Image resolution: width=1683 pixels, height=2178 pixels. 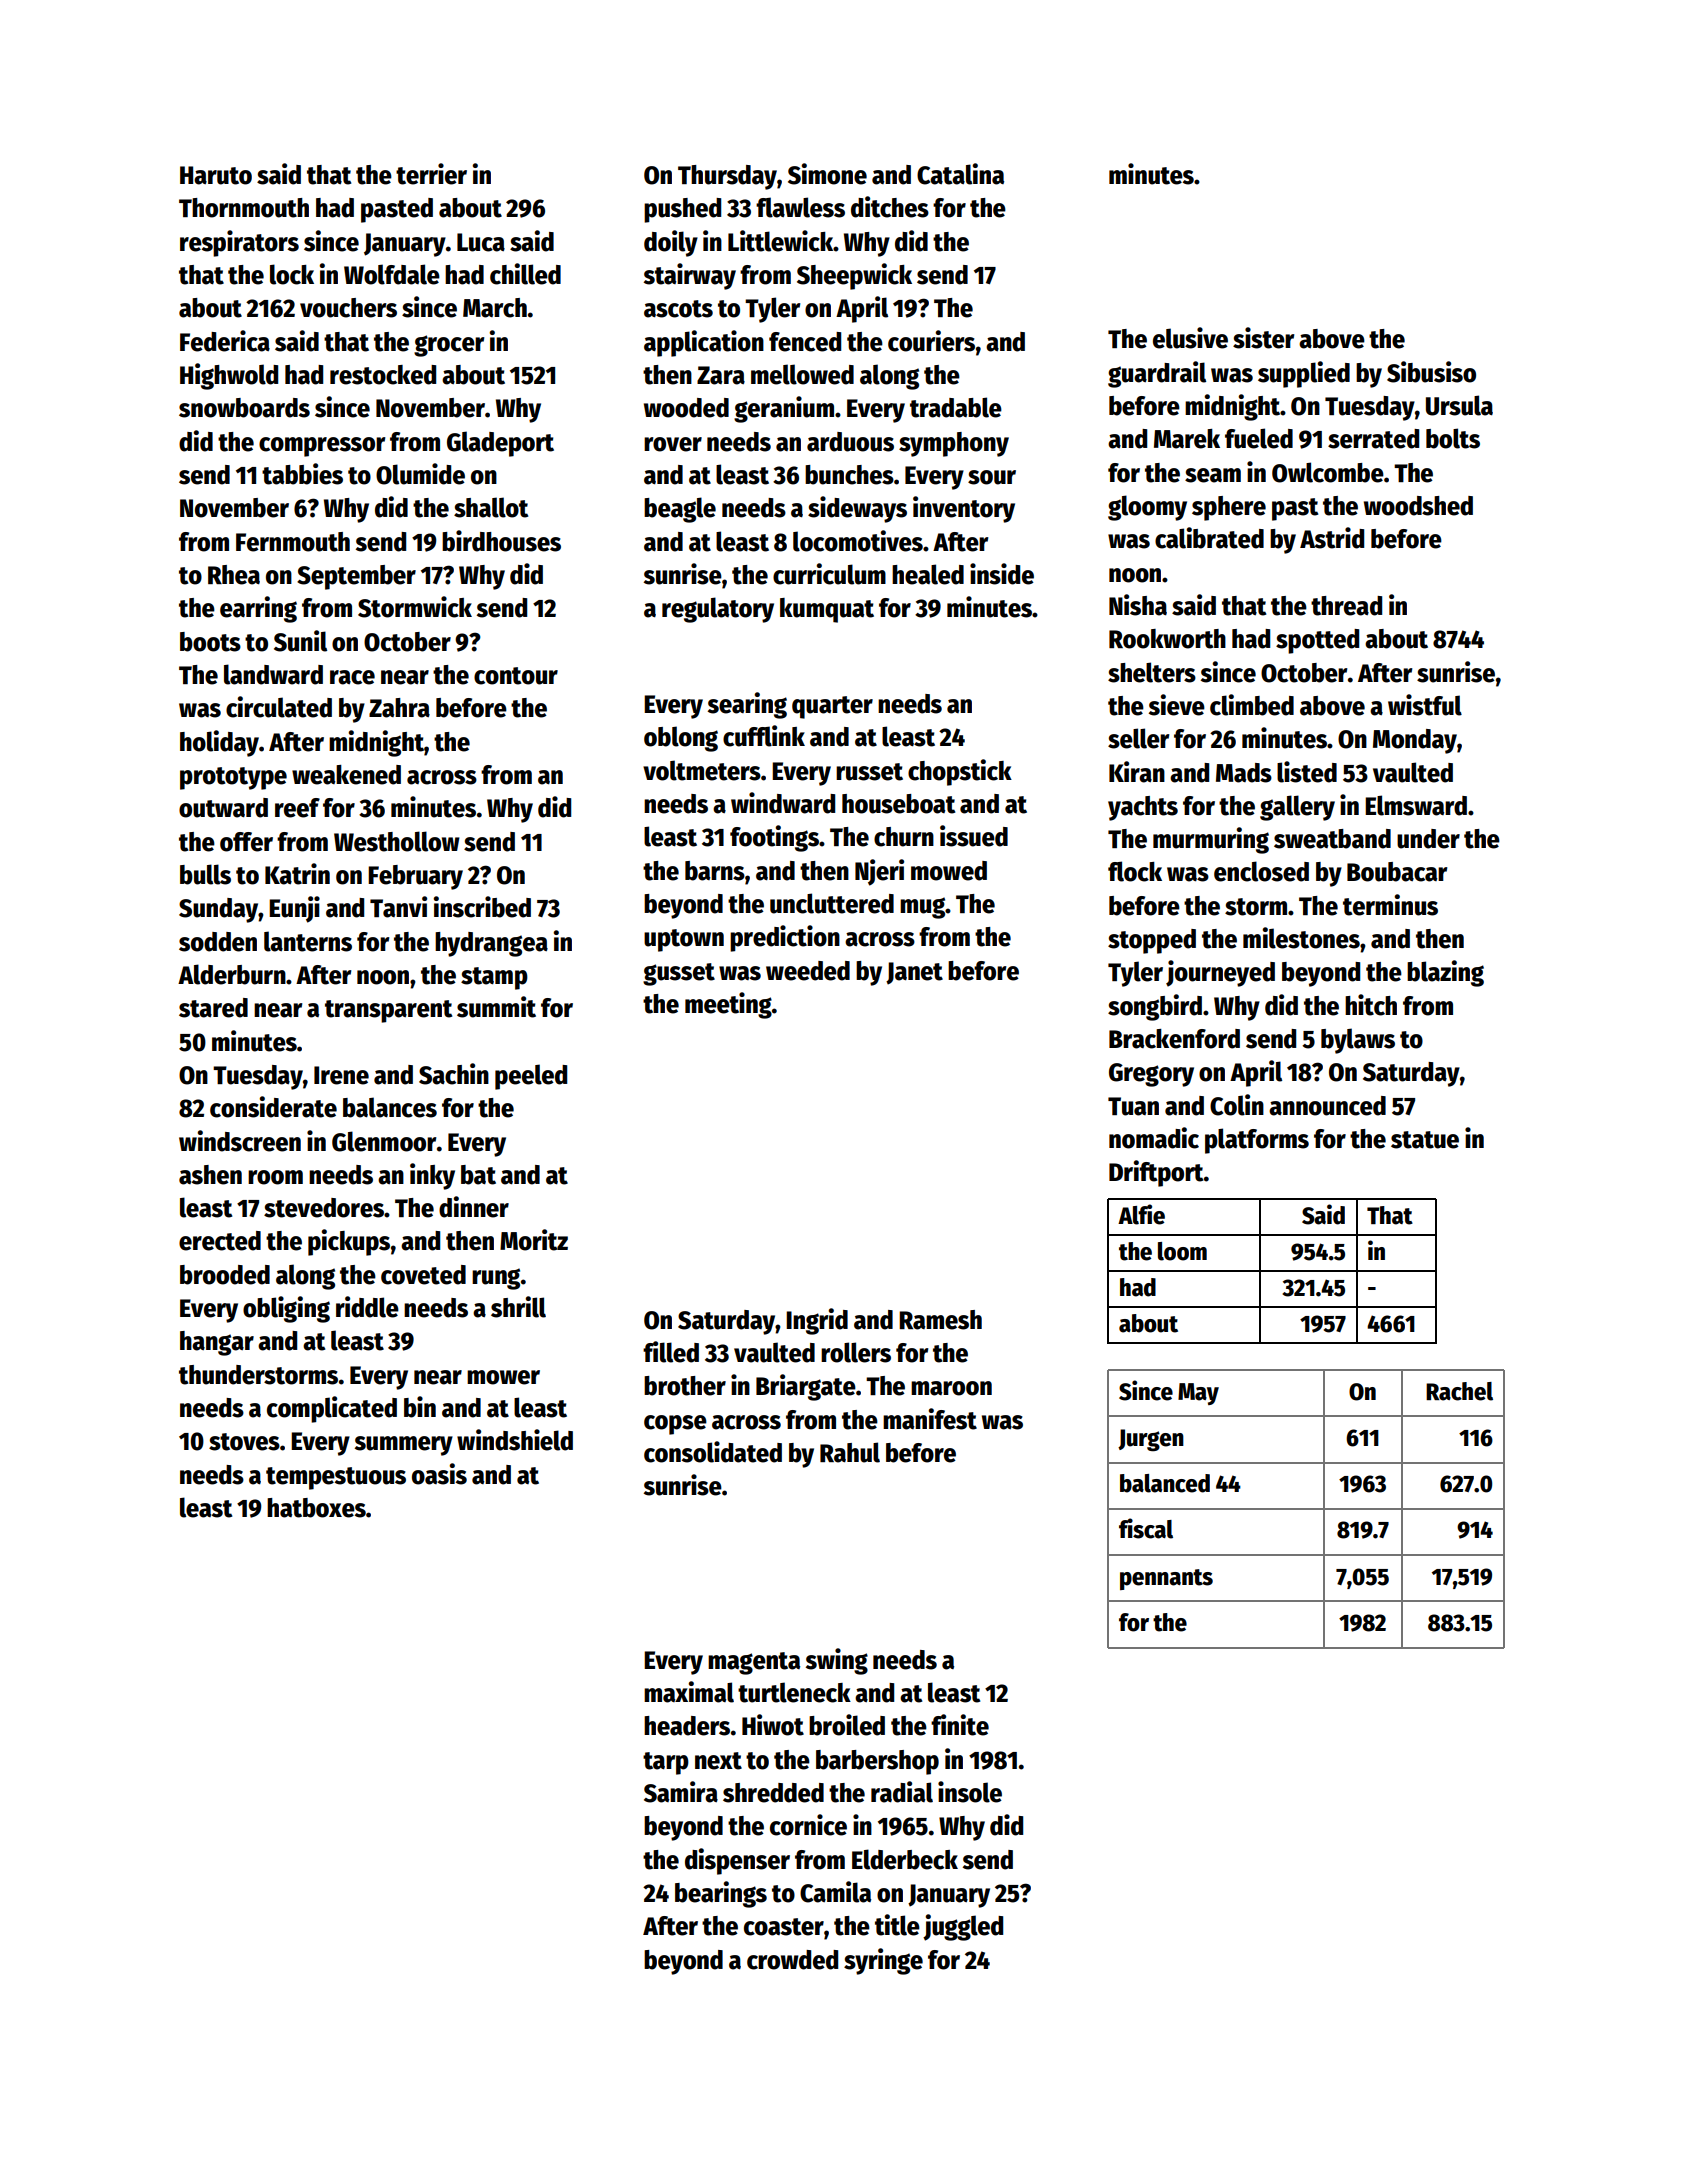 What do you see at coordinates (439, 1474) in the screenshot?
I see `oasis` at bounding box center [439, 1474].
